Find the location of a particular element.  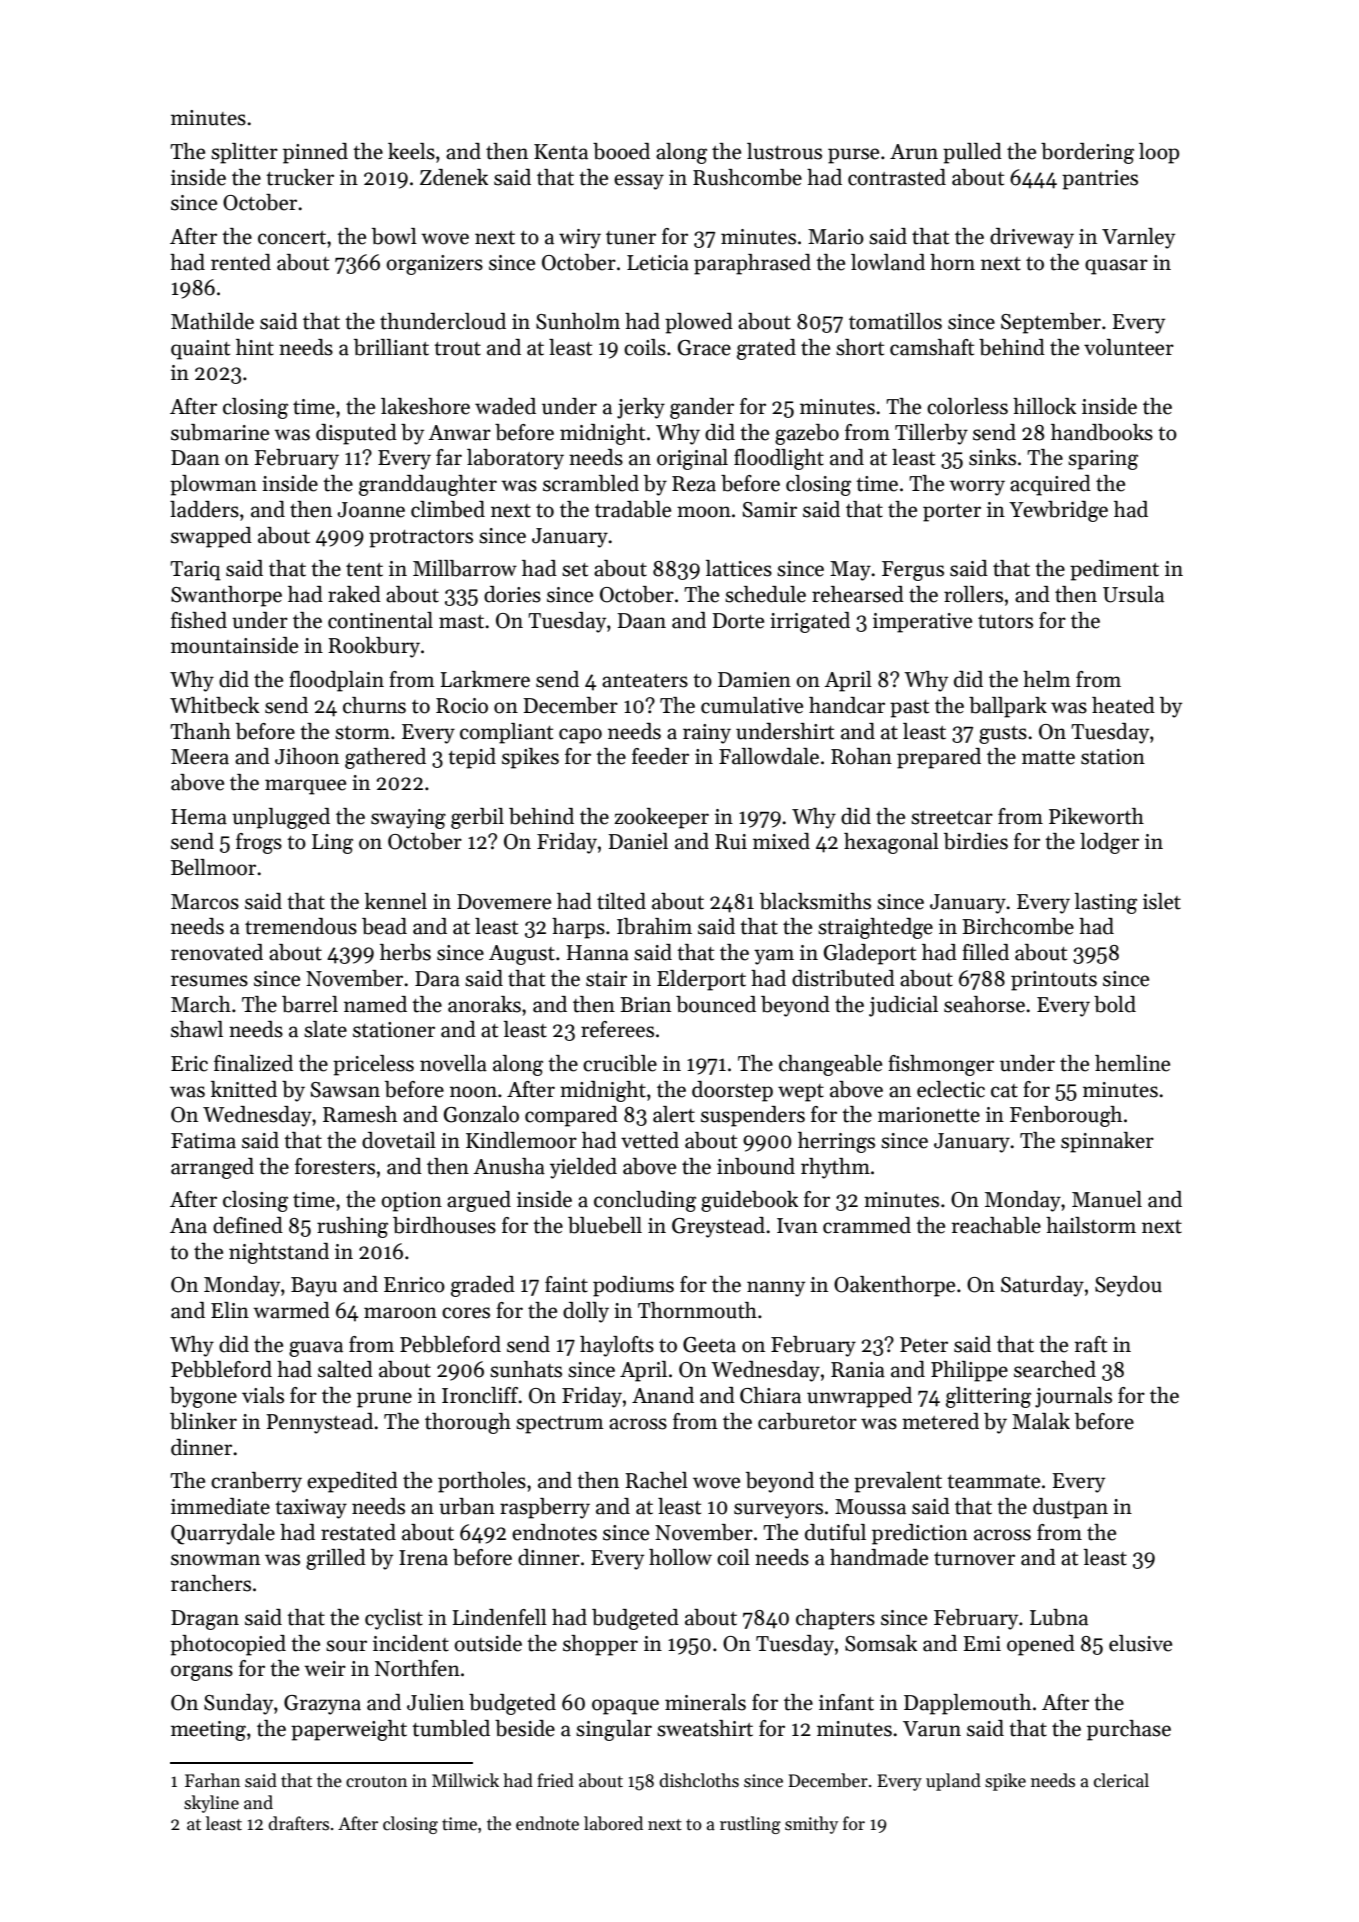

pulled is located at coordinates (972, 153).
